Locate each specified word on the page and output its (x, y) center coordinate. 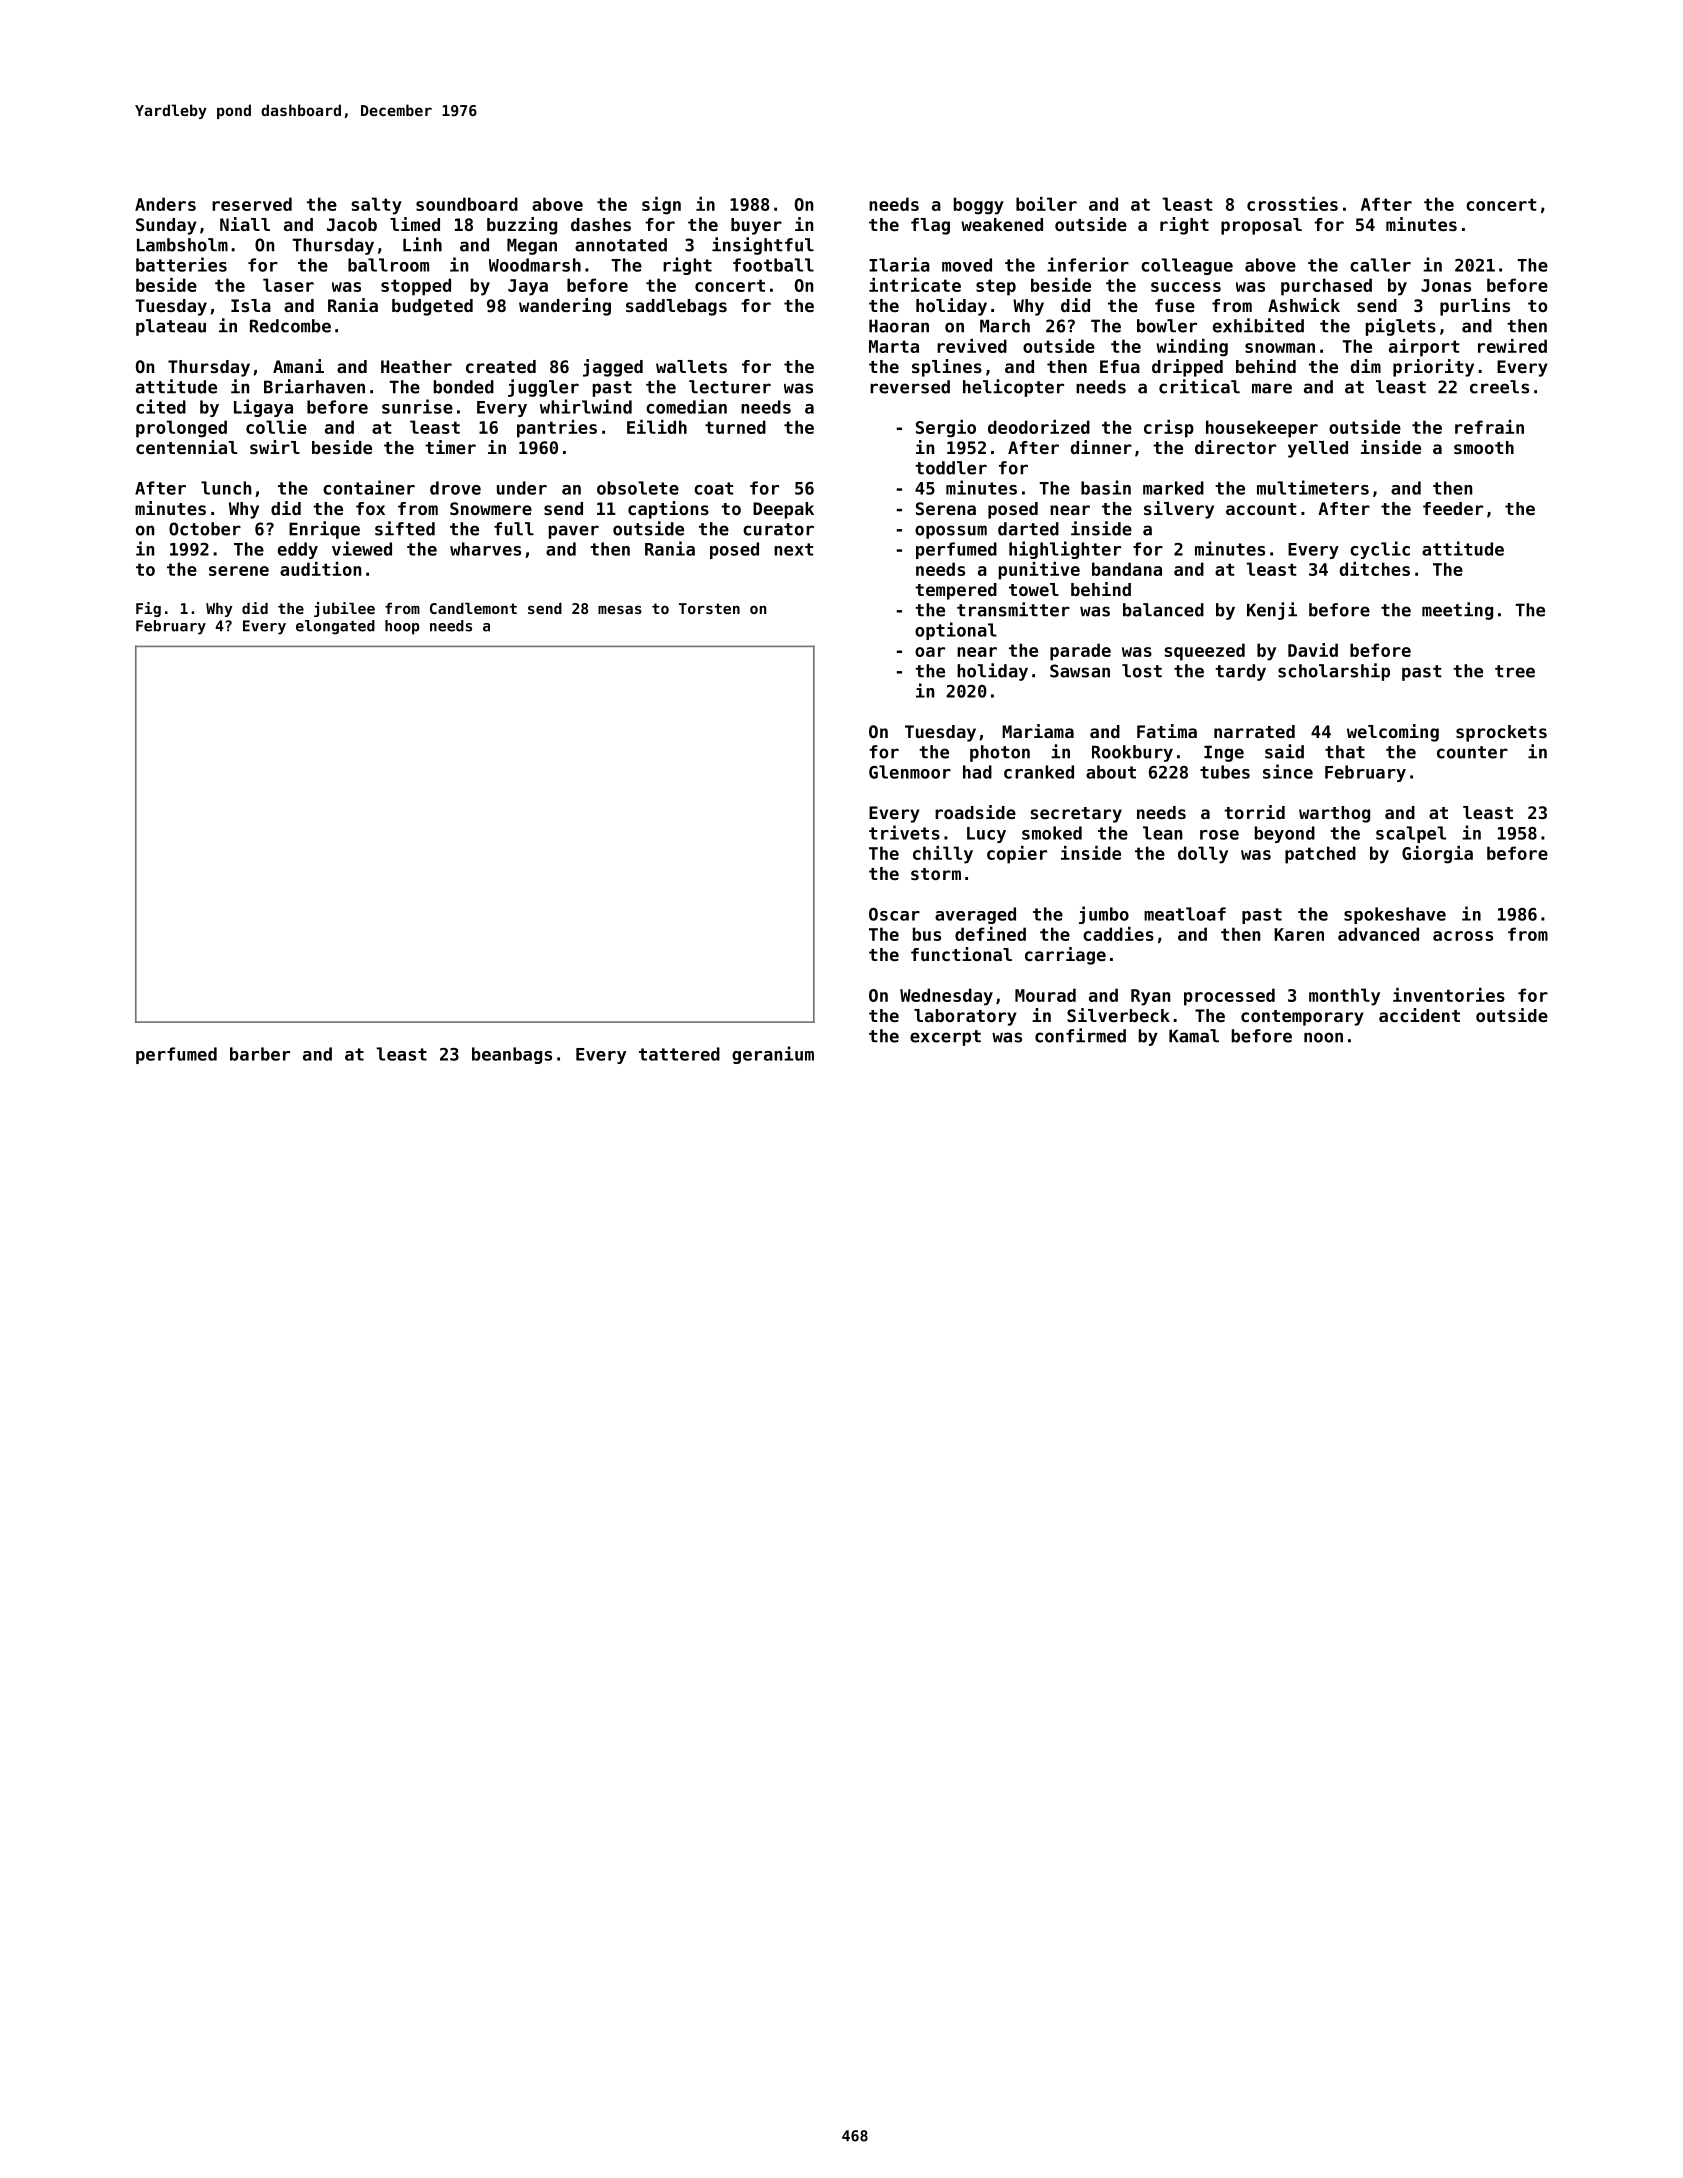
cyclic (1380, 550)
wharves (485, 549)
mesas (620, 609)
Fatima (1167, 731)
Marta (894, 346)
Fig (148, 609)
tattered (679, 1054)
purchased (1326, 287)
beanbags (512, 1055)
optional (956, 631)
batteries (181, 264)
